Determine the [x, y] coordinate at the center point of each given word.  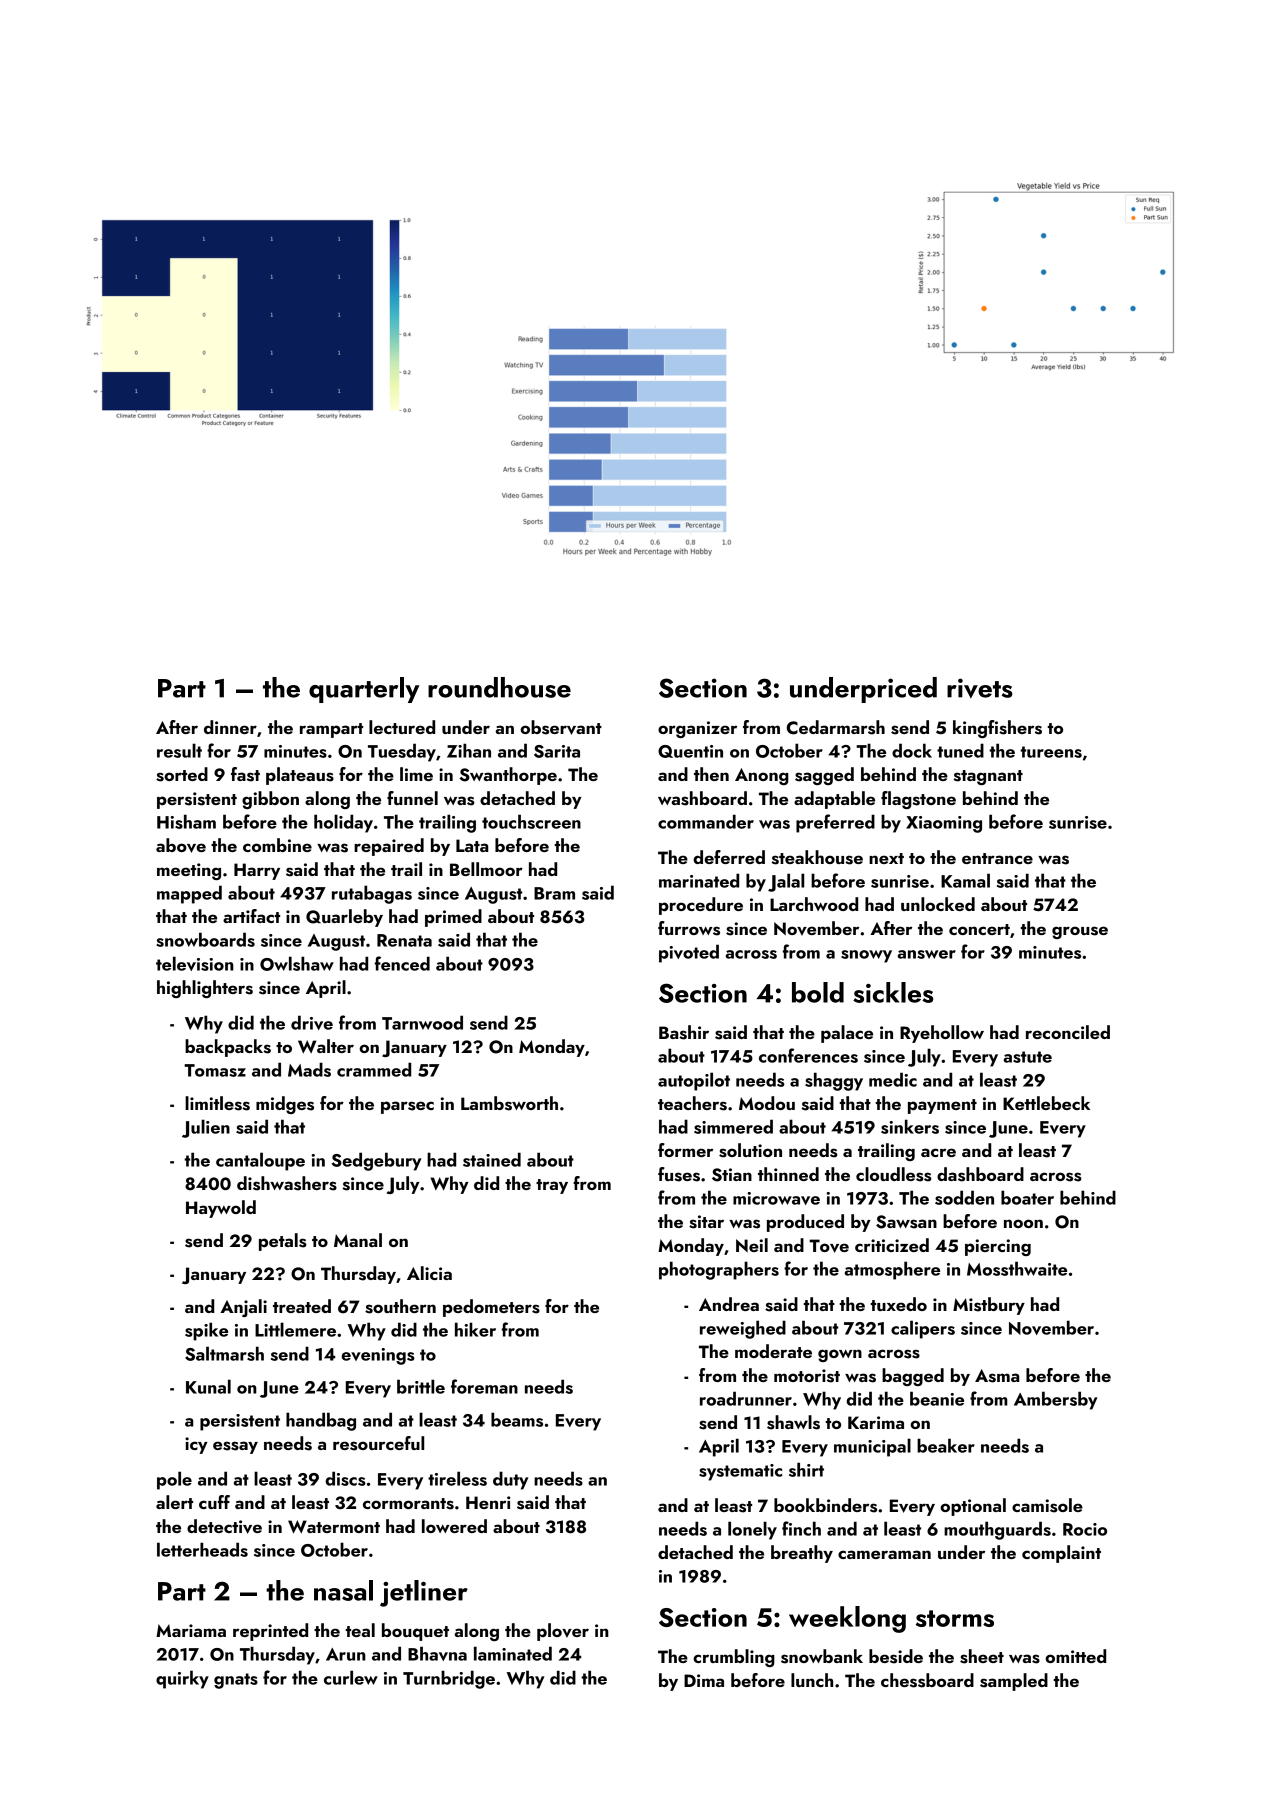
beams [517, 1419]
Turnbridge [449, 1679]
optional [973, 1507]
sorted [182, 774]
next [886, 858]
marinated [699, 880]
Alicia [429, 1273]
